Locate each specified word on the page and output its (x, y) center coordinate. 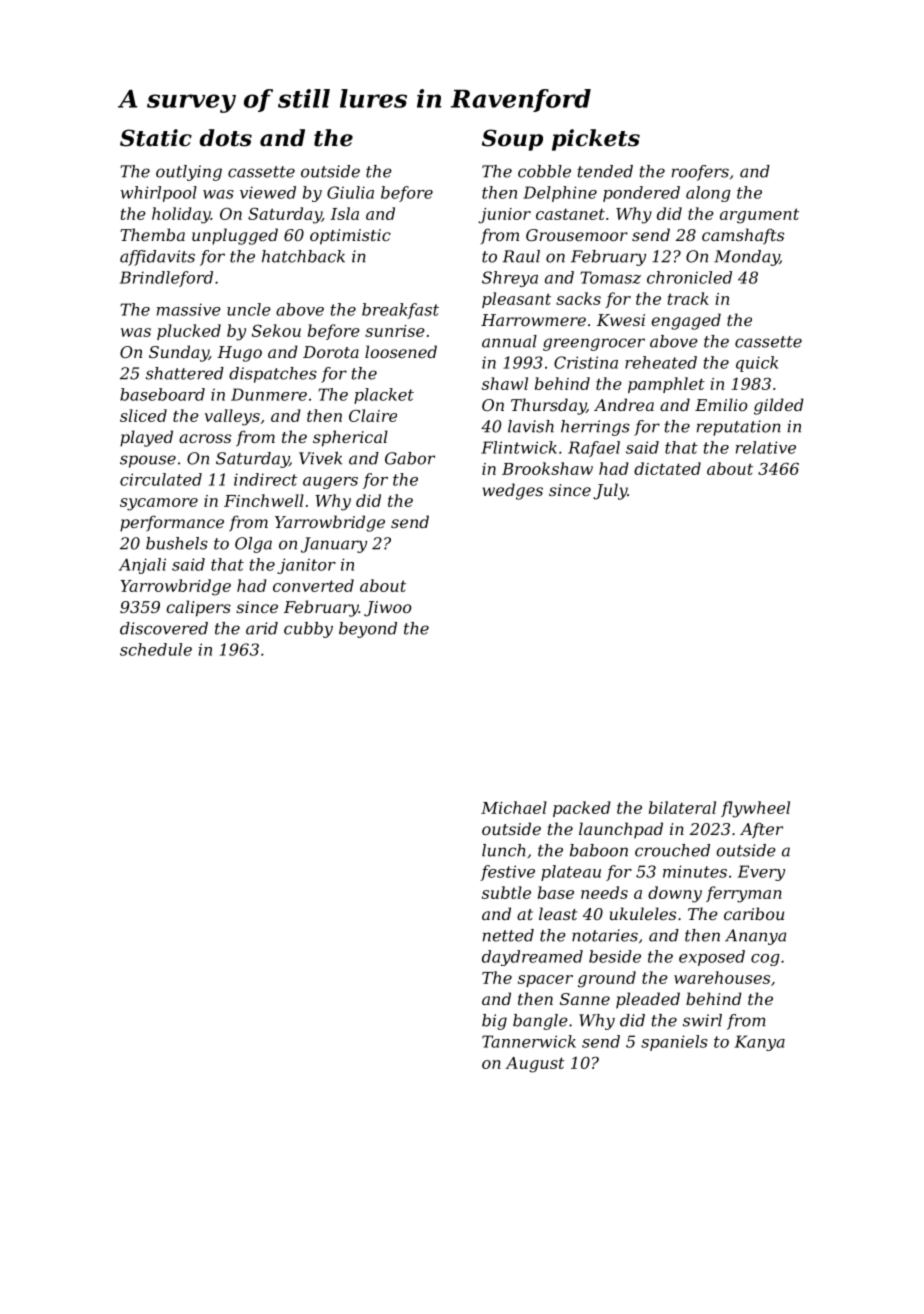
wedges (513, 491)
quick (757, 364)
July (610, 491)
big (494, 1022)
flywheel (755, 809)
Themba (152, 234)
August (535, 1065)
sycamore (159, 504)
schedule (156, 649)
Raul (521, 256)
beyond (368, 630)
